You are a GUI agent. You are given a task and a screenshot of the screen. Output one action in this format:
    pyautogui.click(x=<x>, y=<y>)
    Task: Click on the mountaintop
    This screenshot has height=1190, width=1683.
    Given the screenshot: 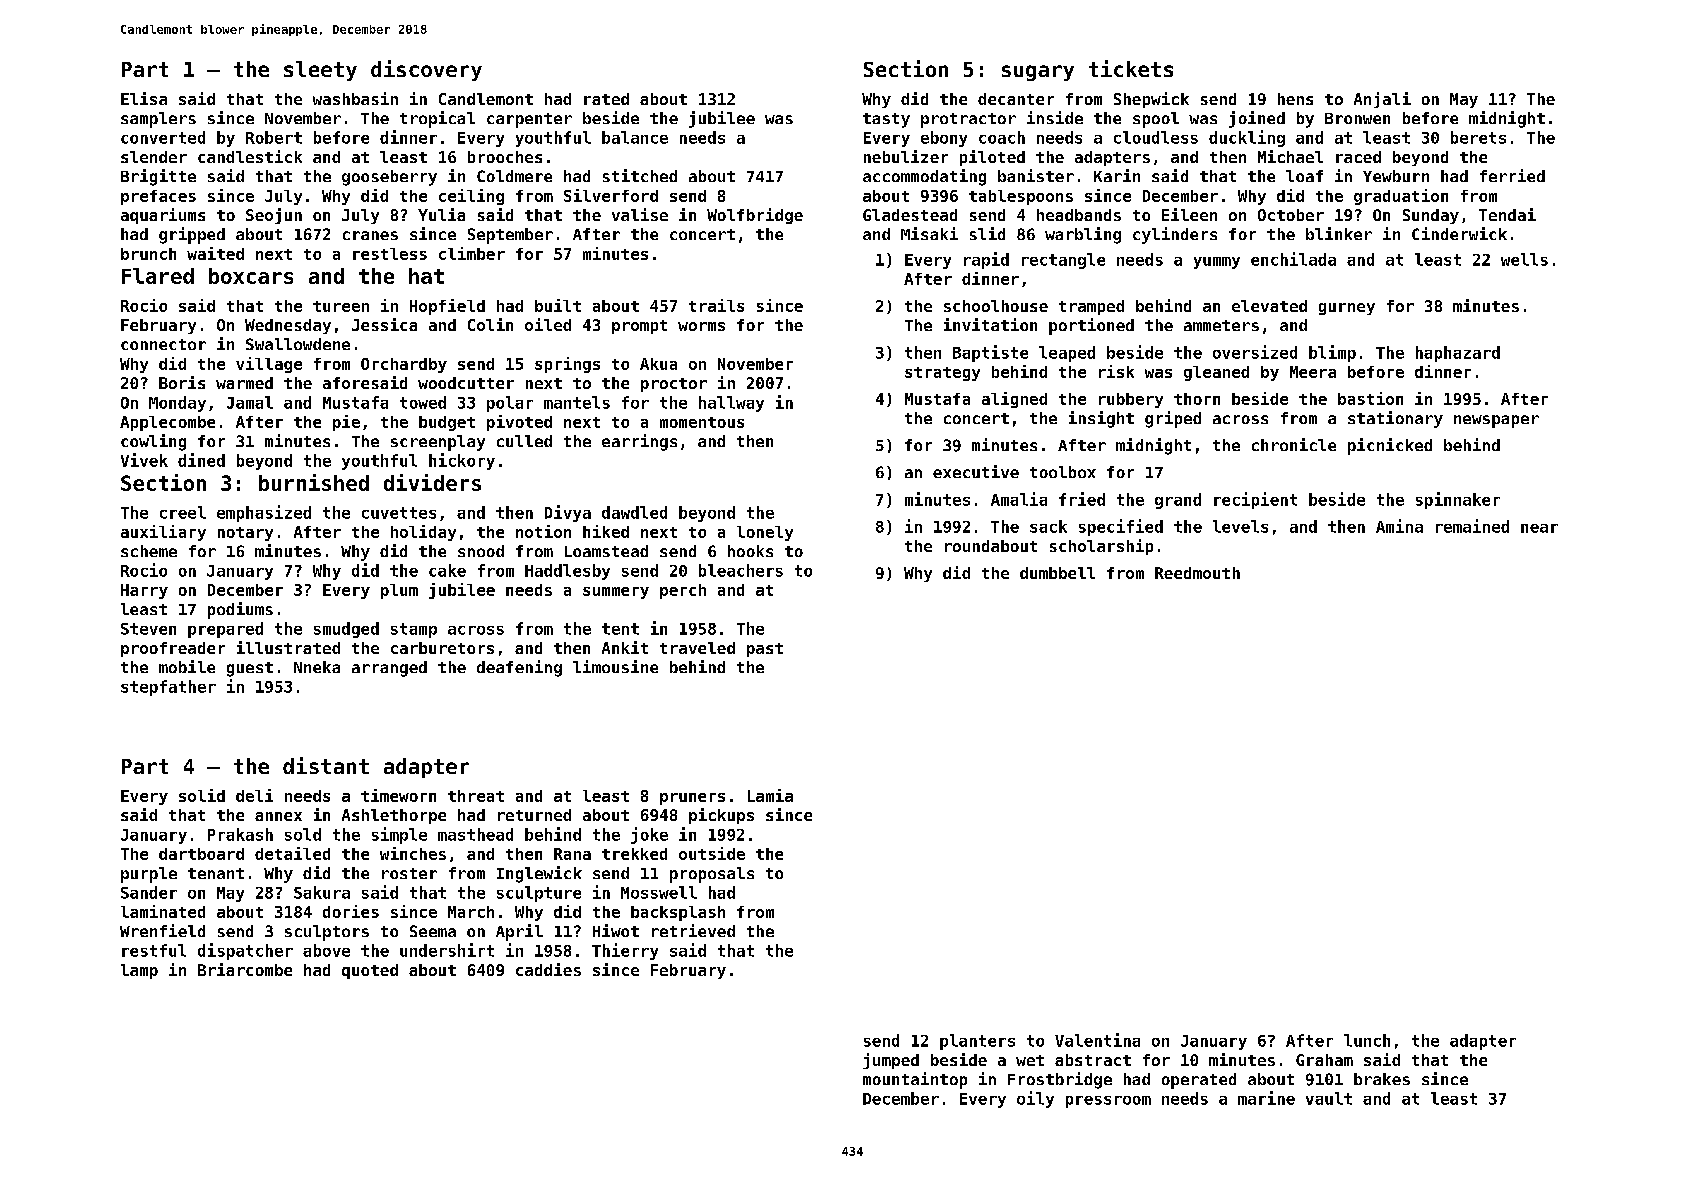 What is the action you would take?
    pyautogui.click(x=915, y=1080)
